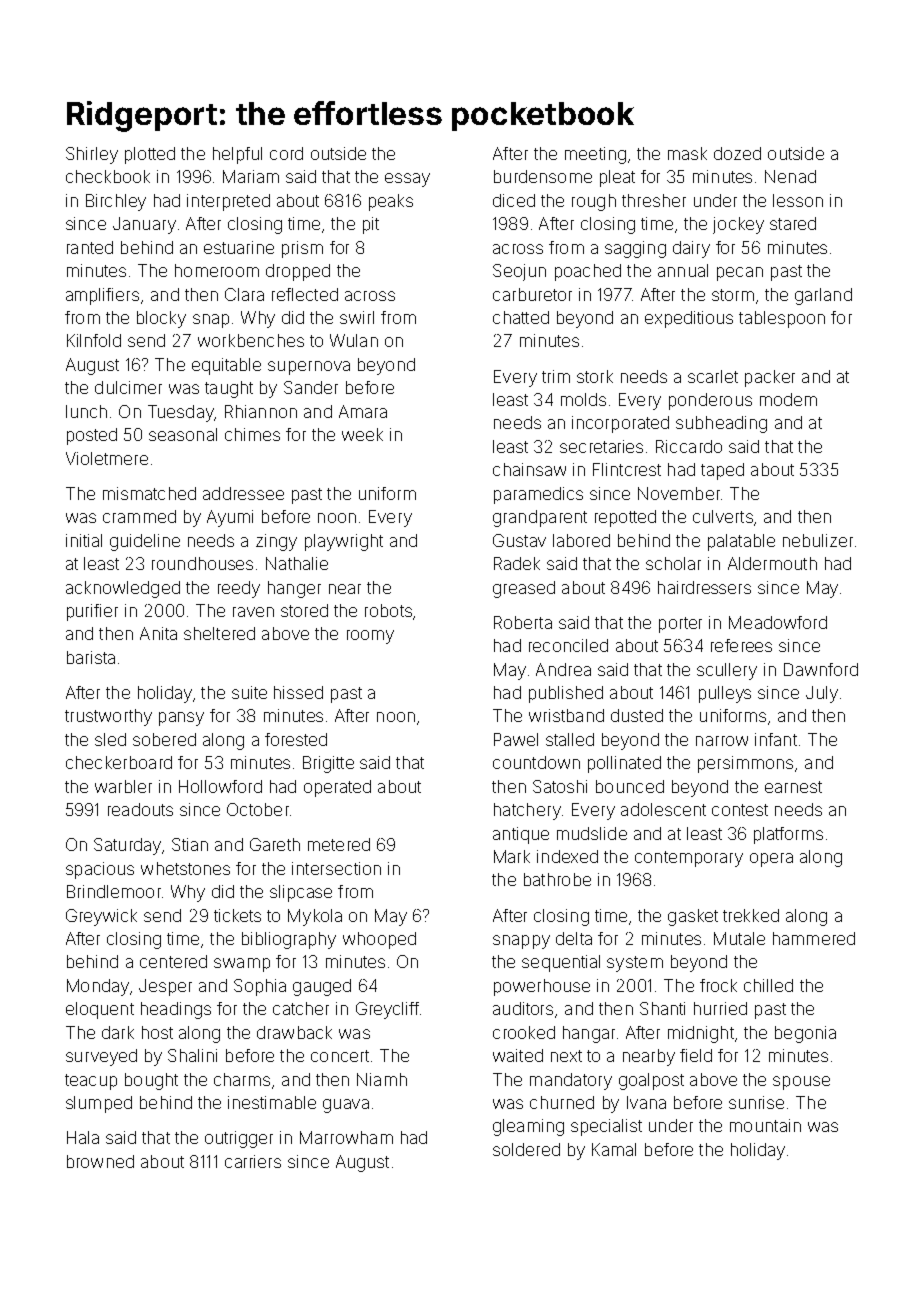 The height and width of the page is (1311, 924). I want to click on addressee, so click(243, 493).
